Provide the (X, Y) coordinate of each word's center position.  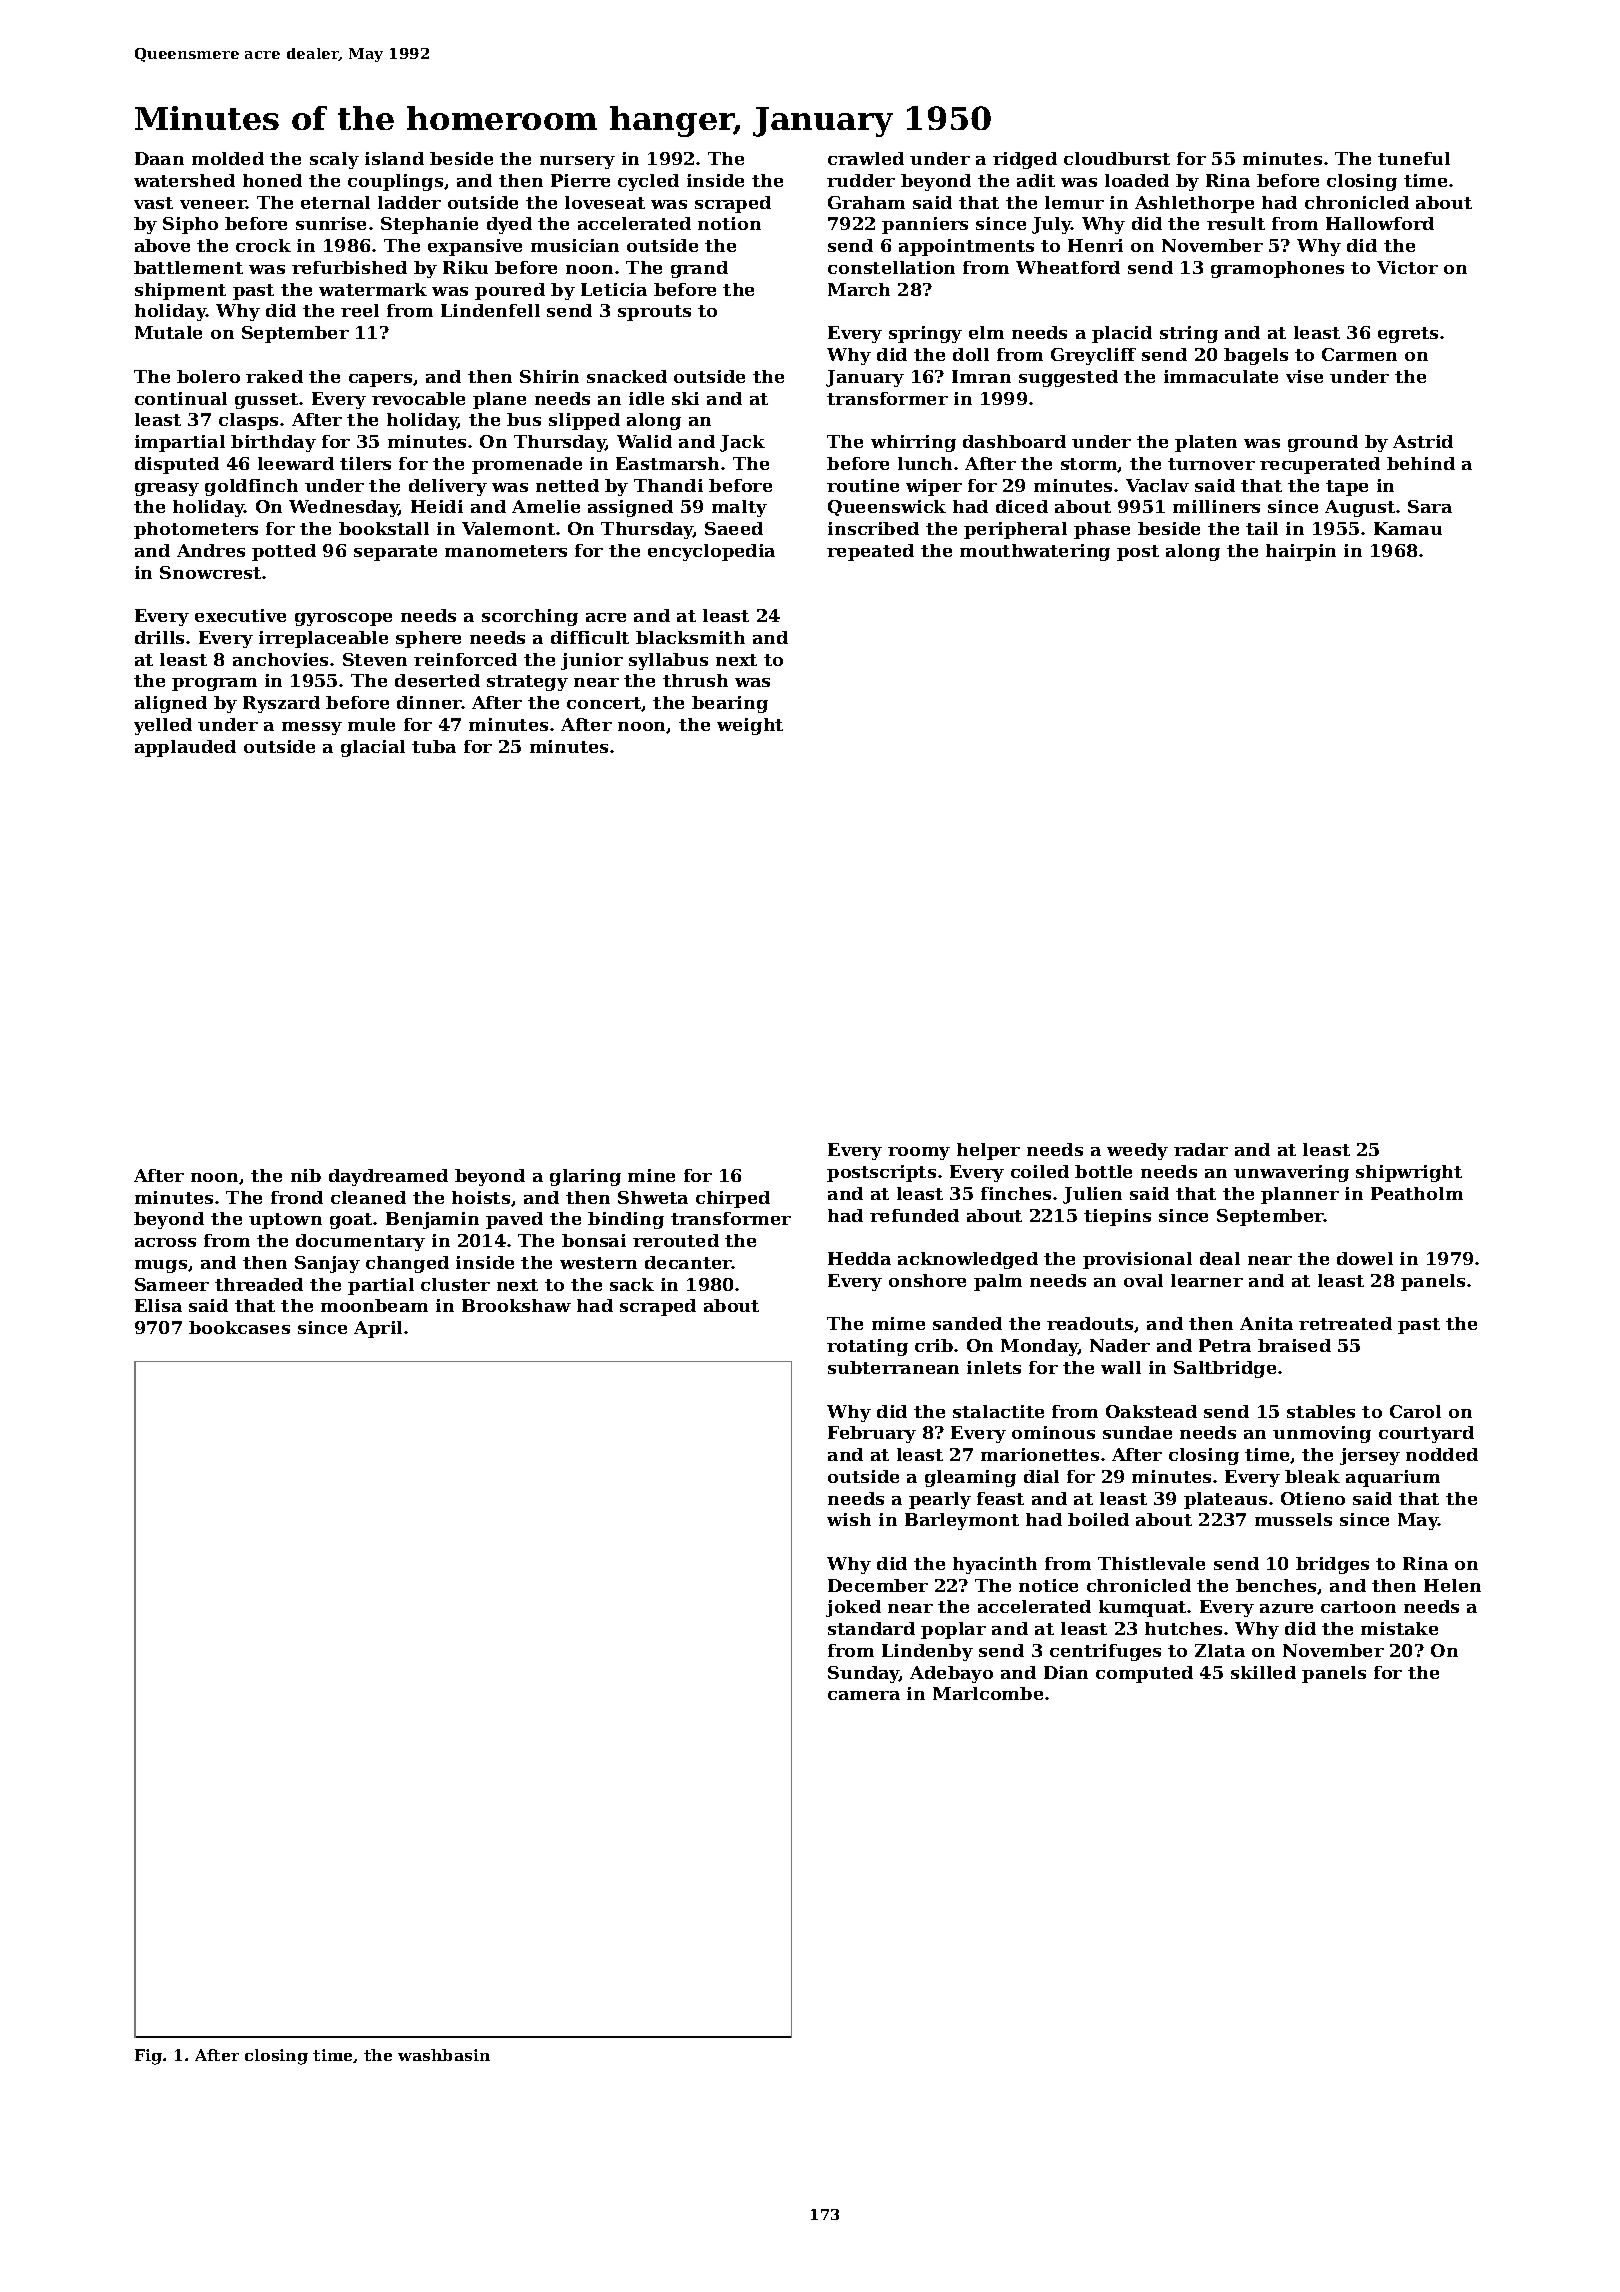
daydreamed (388, 1177)
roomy (919, 1153)
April (378, 1329)
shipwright (1409, 1173)
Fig (148, 2057)
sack (632, 1284)
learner (1207, 1280)
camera (864, 1695)
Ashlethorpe (1194, 204)
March (859, 289)
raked (274, 376)
